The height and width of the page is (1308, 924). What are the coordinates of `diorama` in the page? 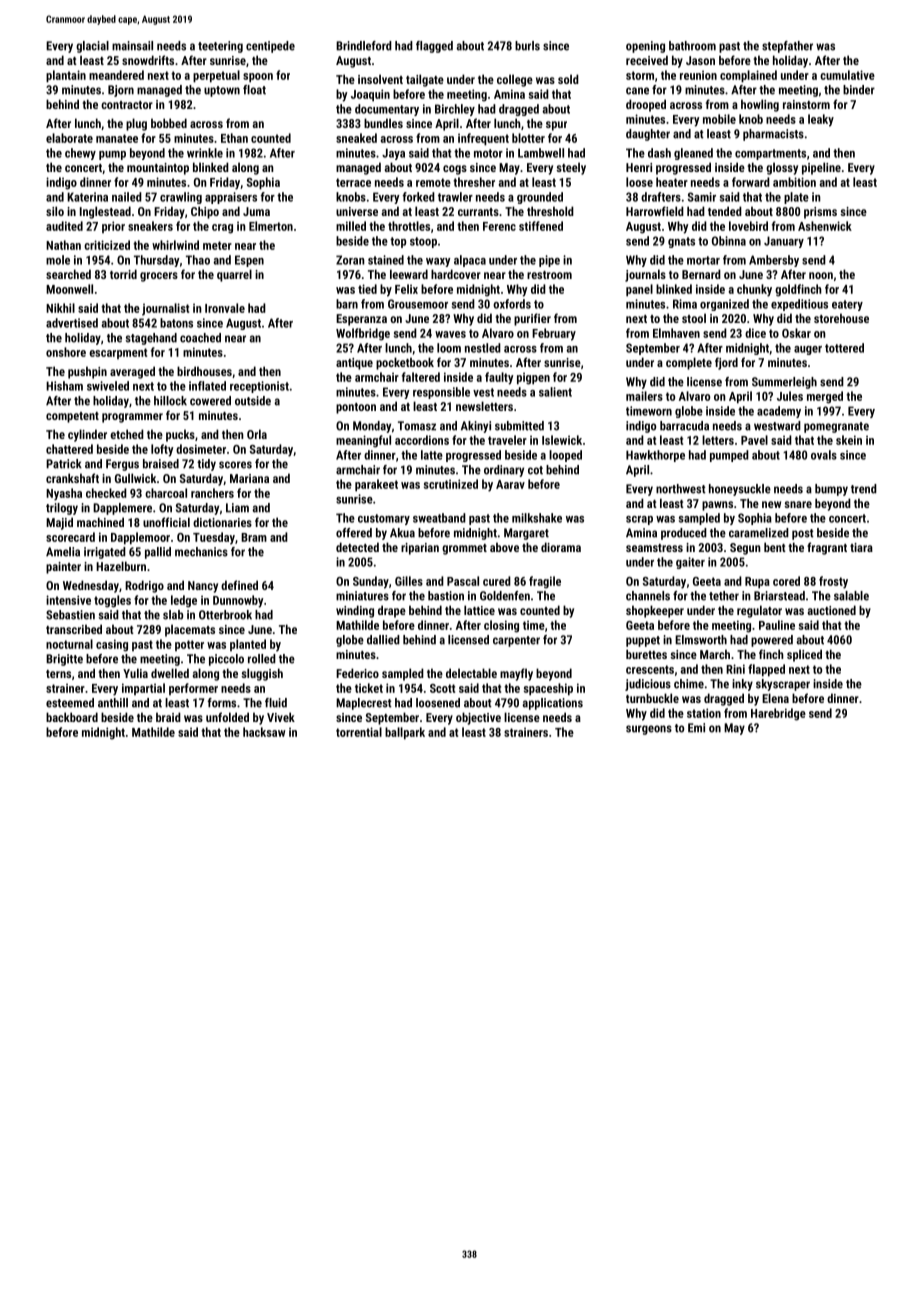 It's located at (561, 547).
